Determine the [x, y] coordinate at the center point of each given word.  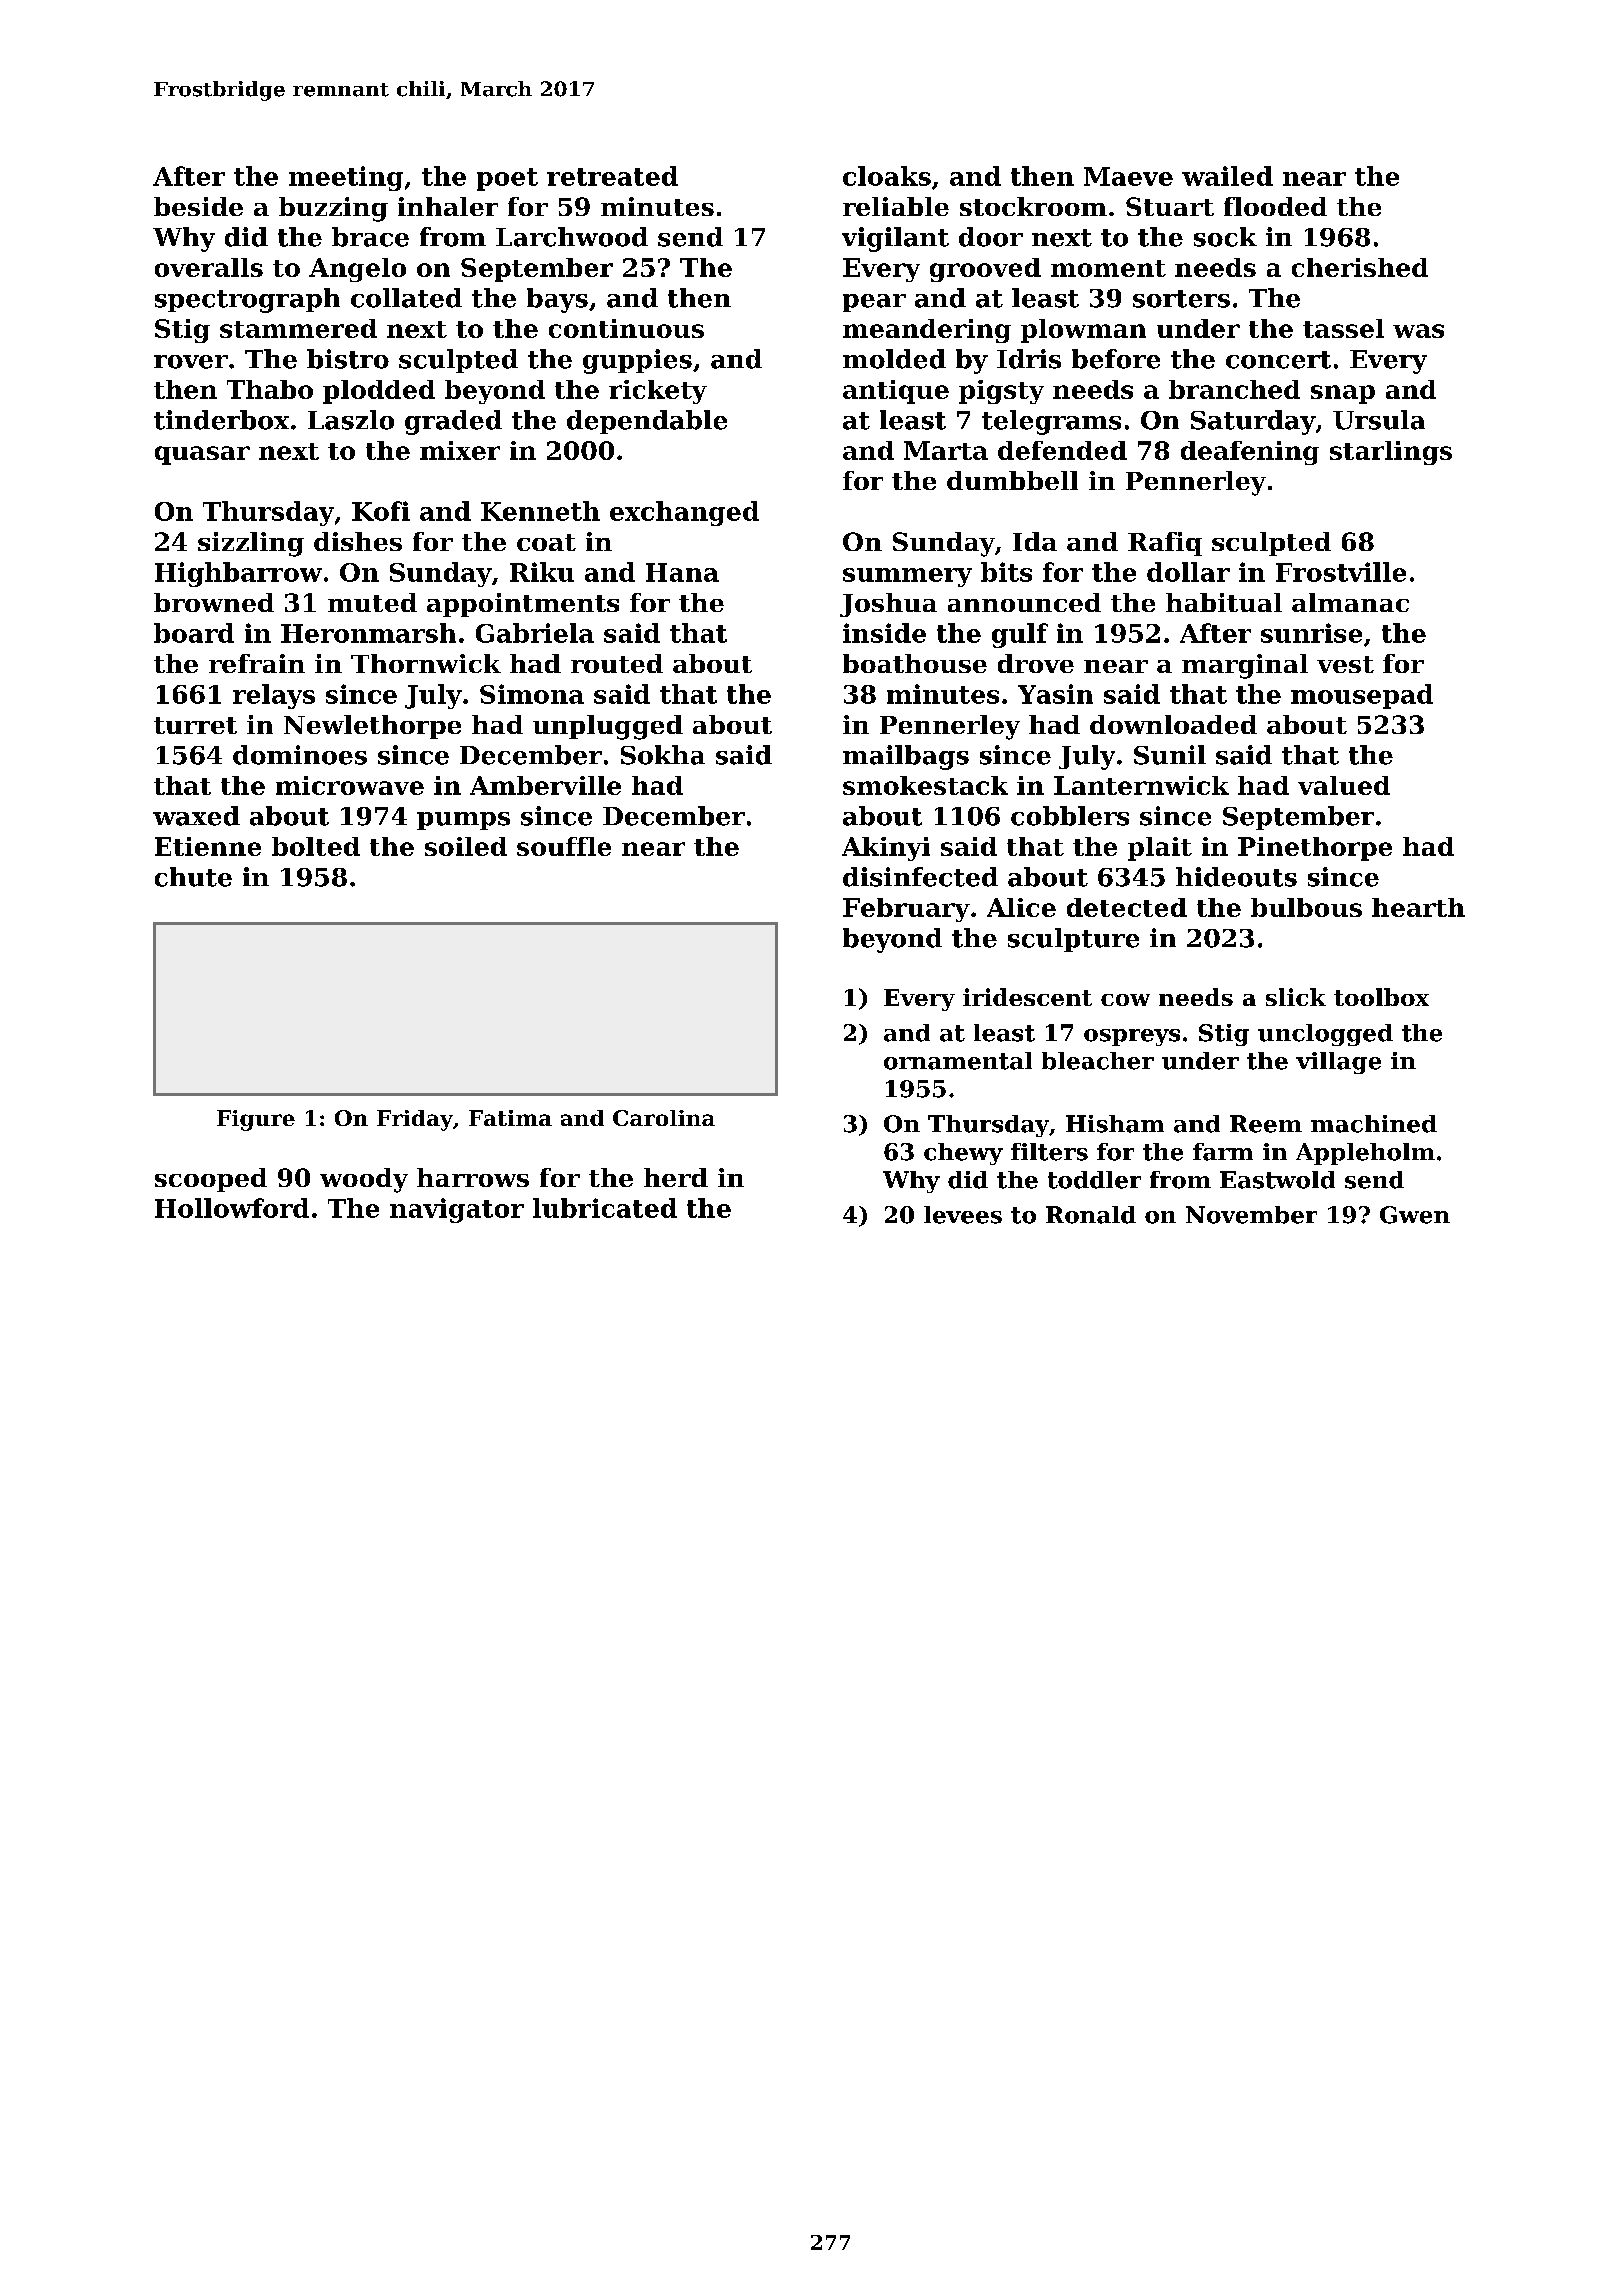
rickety [658, 392]
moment [1108, 268]
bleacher [1098, 1061]
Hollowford [232, 1208]
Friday [415, 1120]
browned [214, 602]
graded [453, 422]
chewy [963, 1154]
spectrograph [247, 300]
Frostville [1341, 572]
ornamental [958, 1061]
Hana [682, 572]
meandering [927, 331]
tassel [1343, 328]
